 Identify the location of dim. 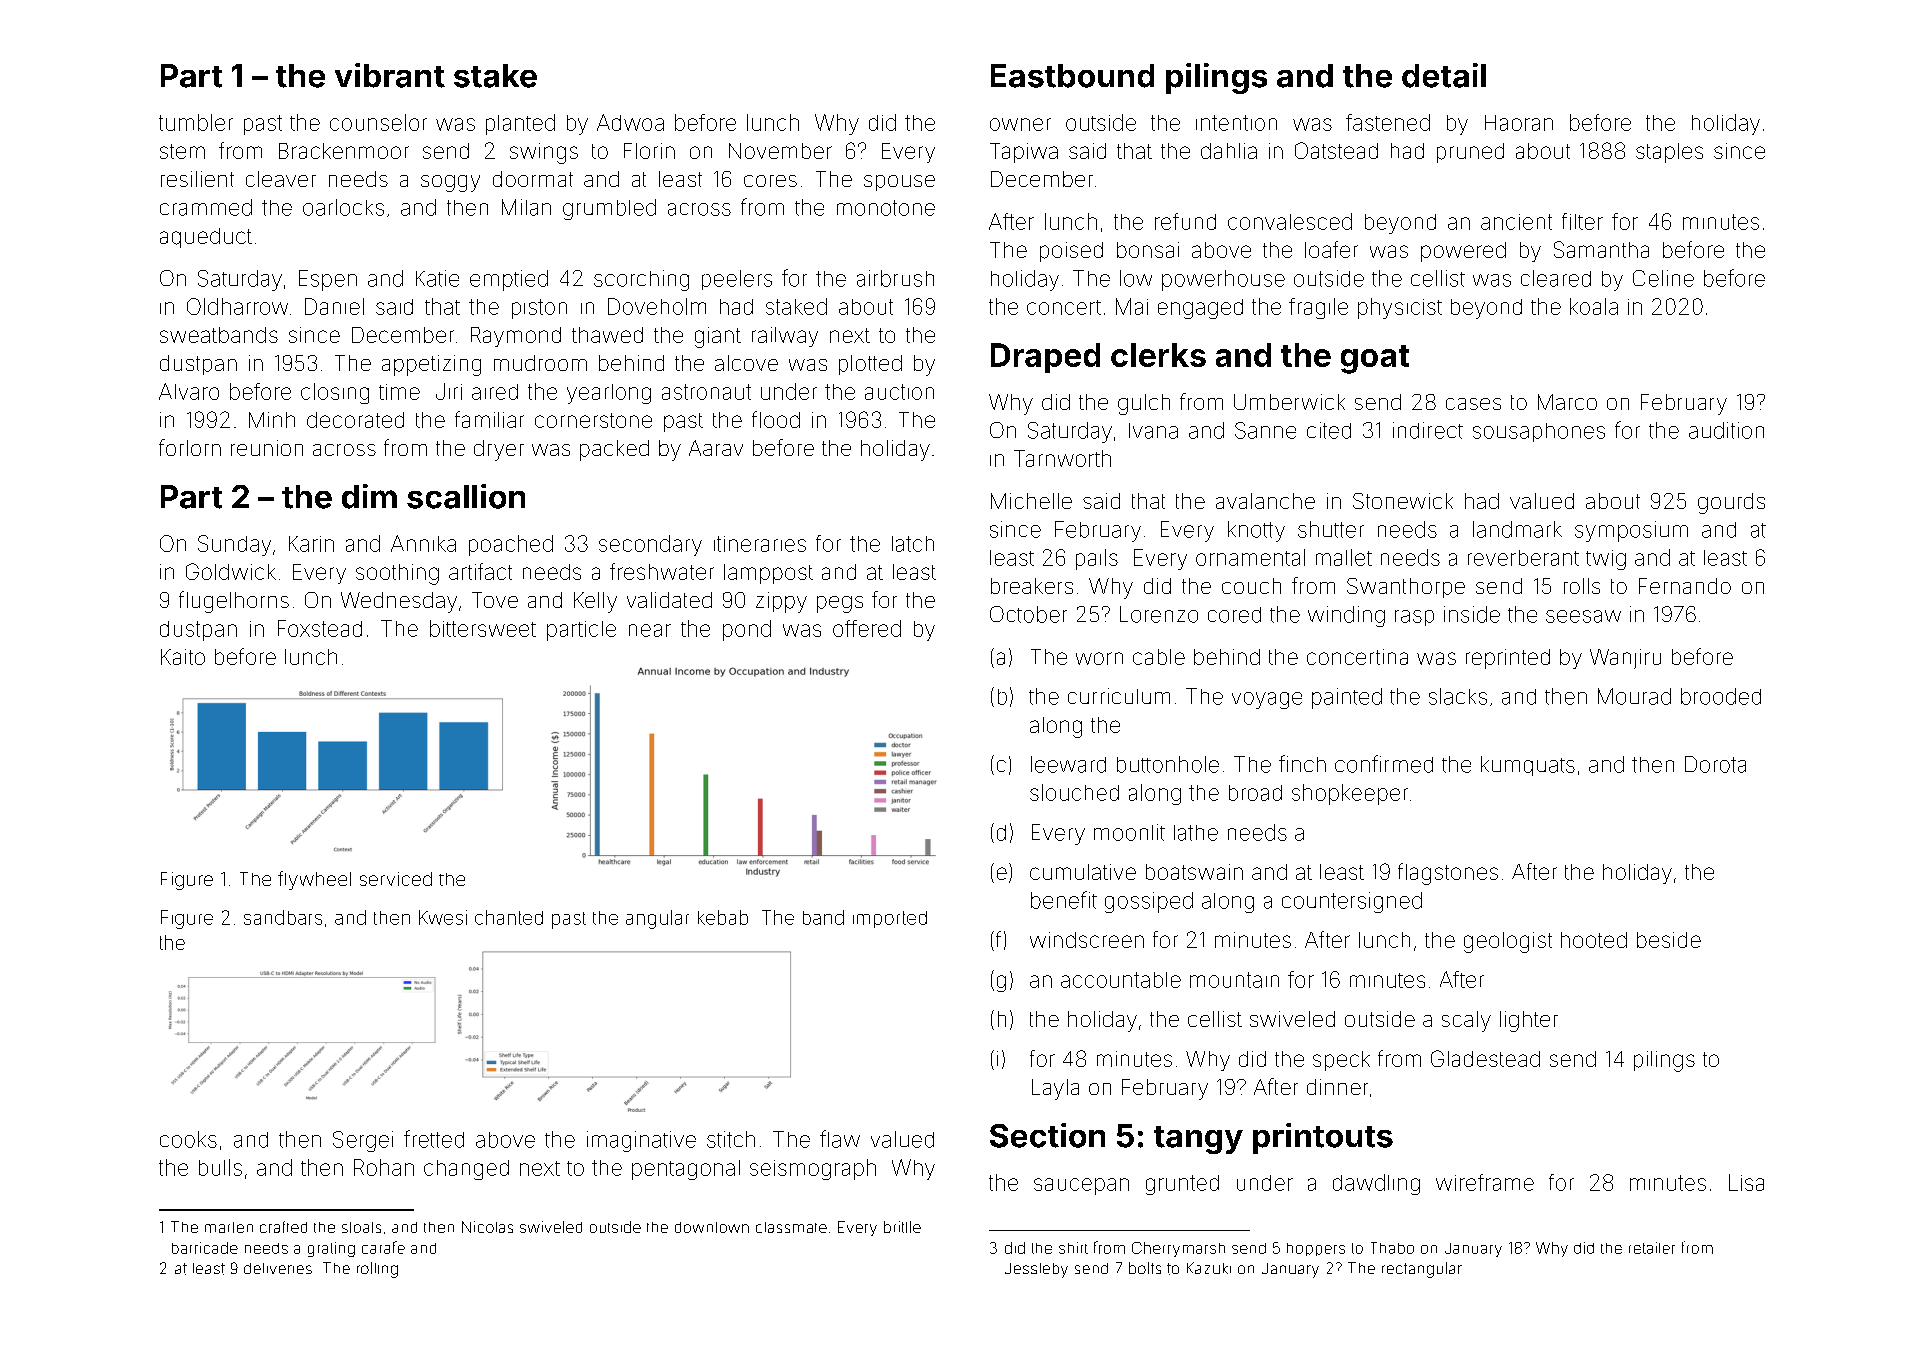
(369, 496).
